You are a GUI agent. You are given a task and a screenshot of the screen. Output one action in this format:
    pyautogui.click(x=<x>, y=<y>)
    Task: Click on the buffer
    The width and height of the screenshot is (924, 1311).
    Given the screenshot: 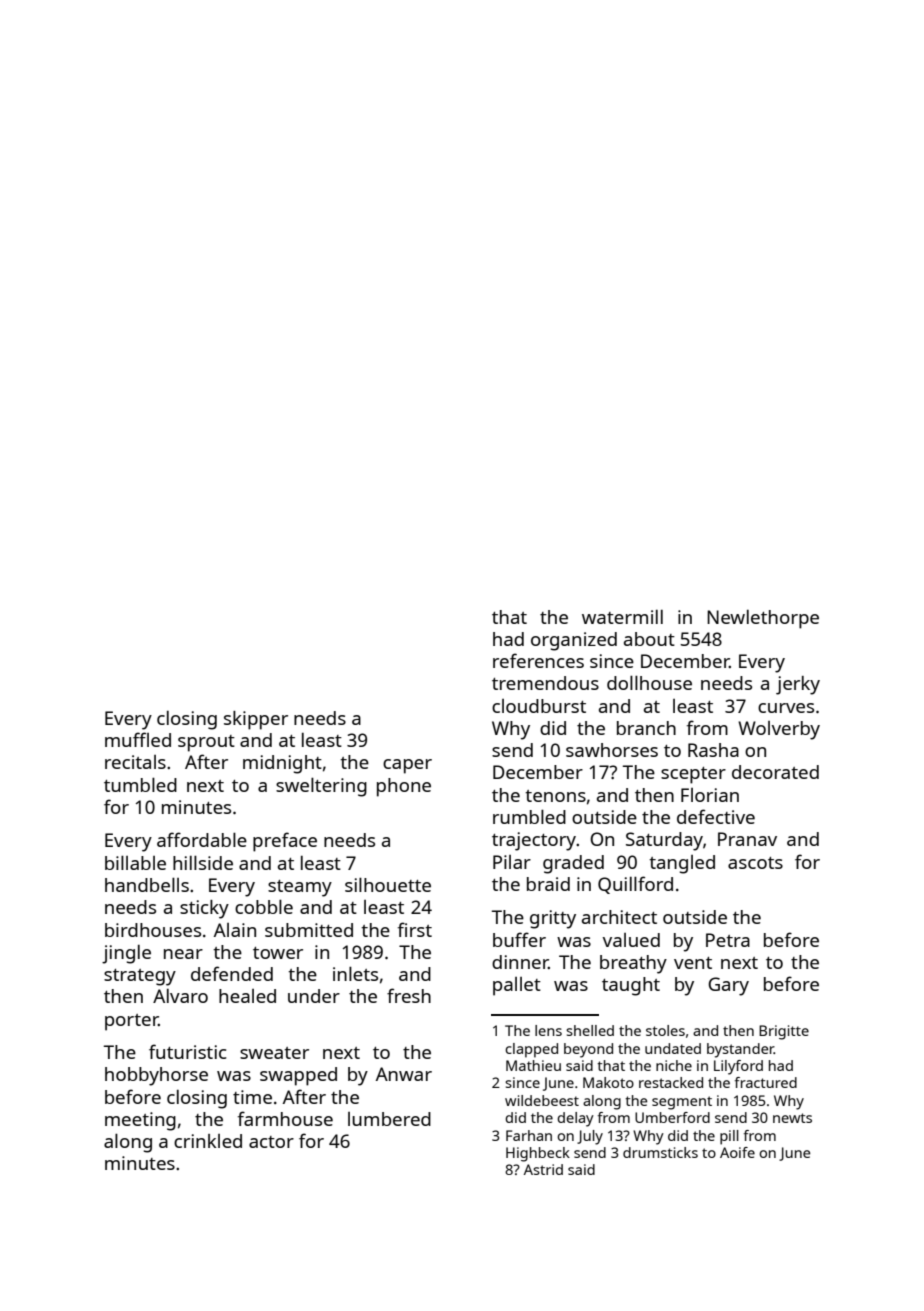 What is the action you would take?
    pyautogui.click(x=519, y=939)
